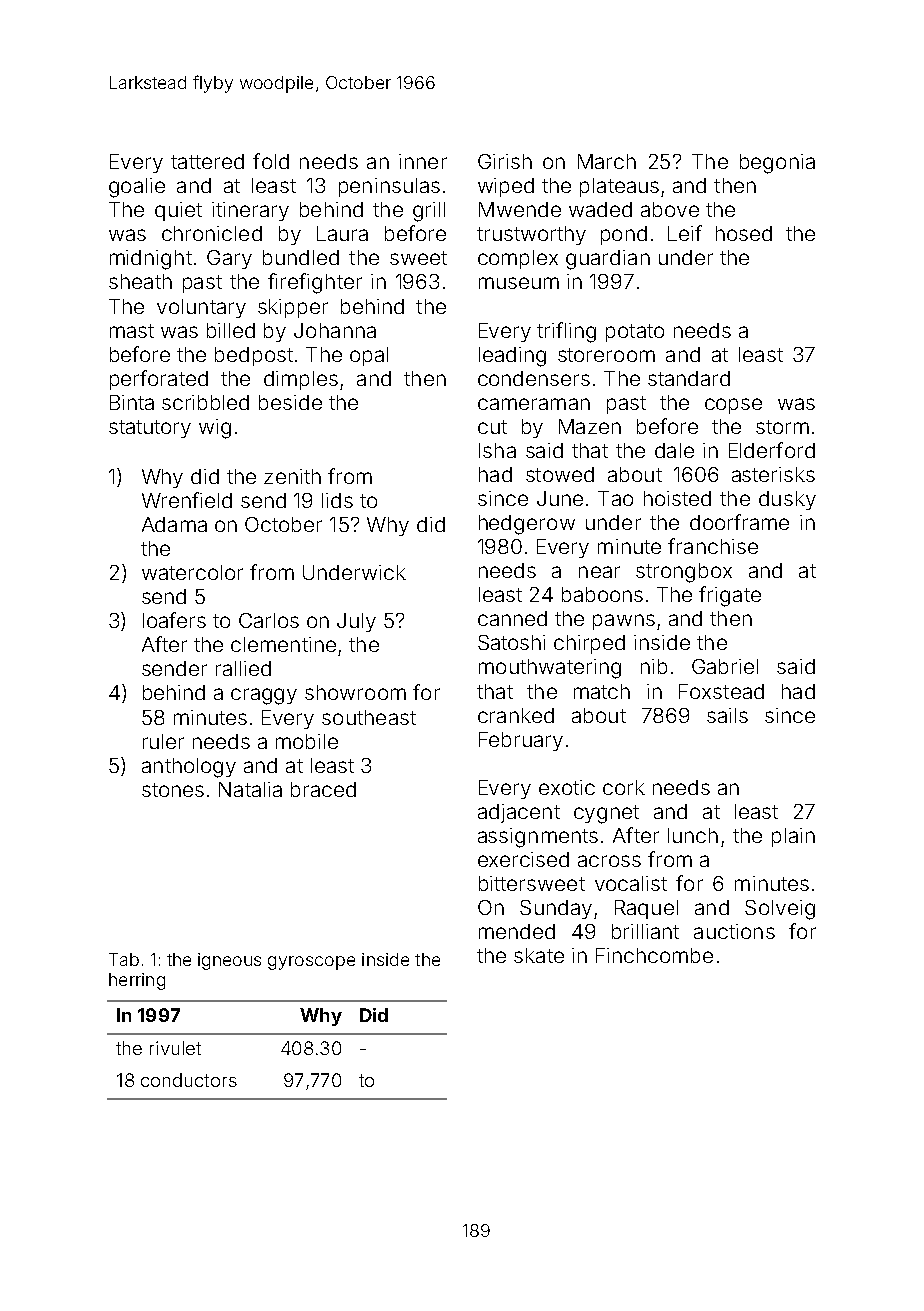  Describe the element at coordinates (189, 1080) in the screenshot. I see `conductors` at that location.
